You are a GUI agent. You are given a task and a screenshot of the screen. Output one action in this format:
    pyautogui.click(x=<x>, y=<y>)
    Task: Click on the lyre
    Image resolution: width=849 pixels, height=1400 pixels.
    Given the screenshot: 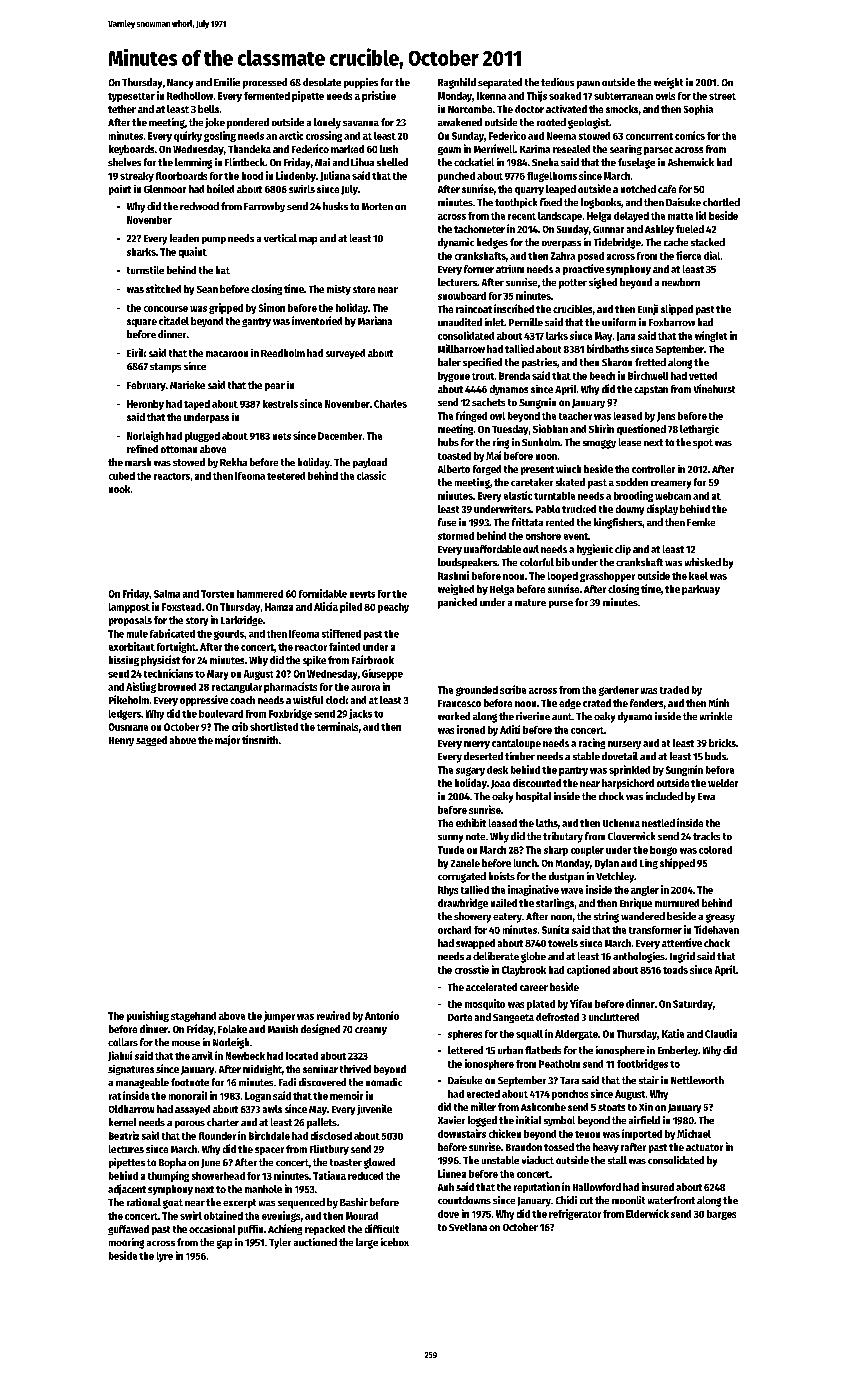 What is the action you would take?
    pyautogui.click(x=165, y=1257)
